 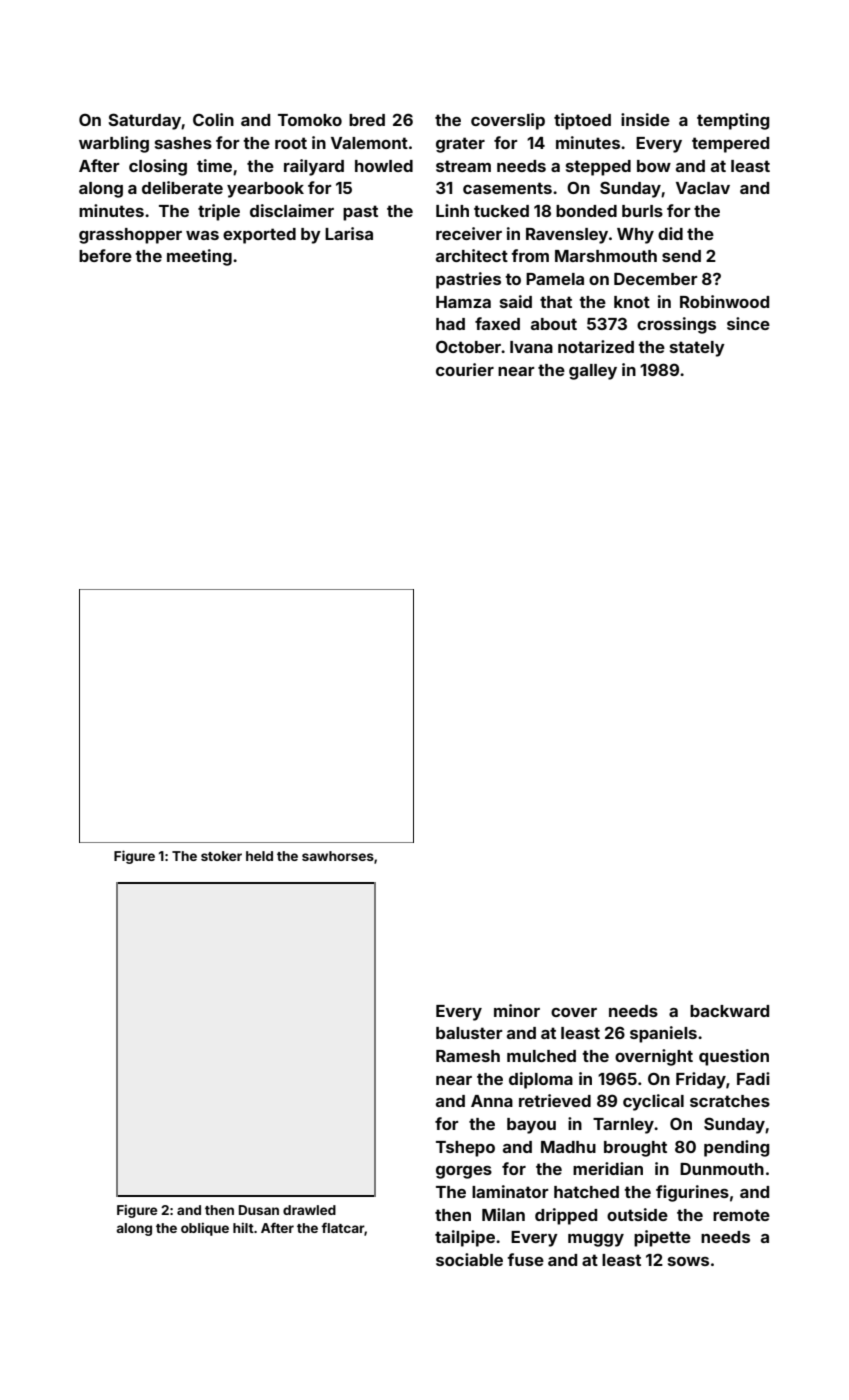 What do you see at coordinates (670, 233) in the page?
I see `did` at bounding box center [670, 233].
